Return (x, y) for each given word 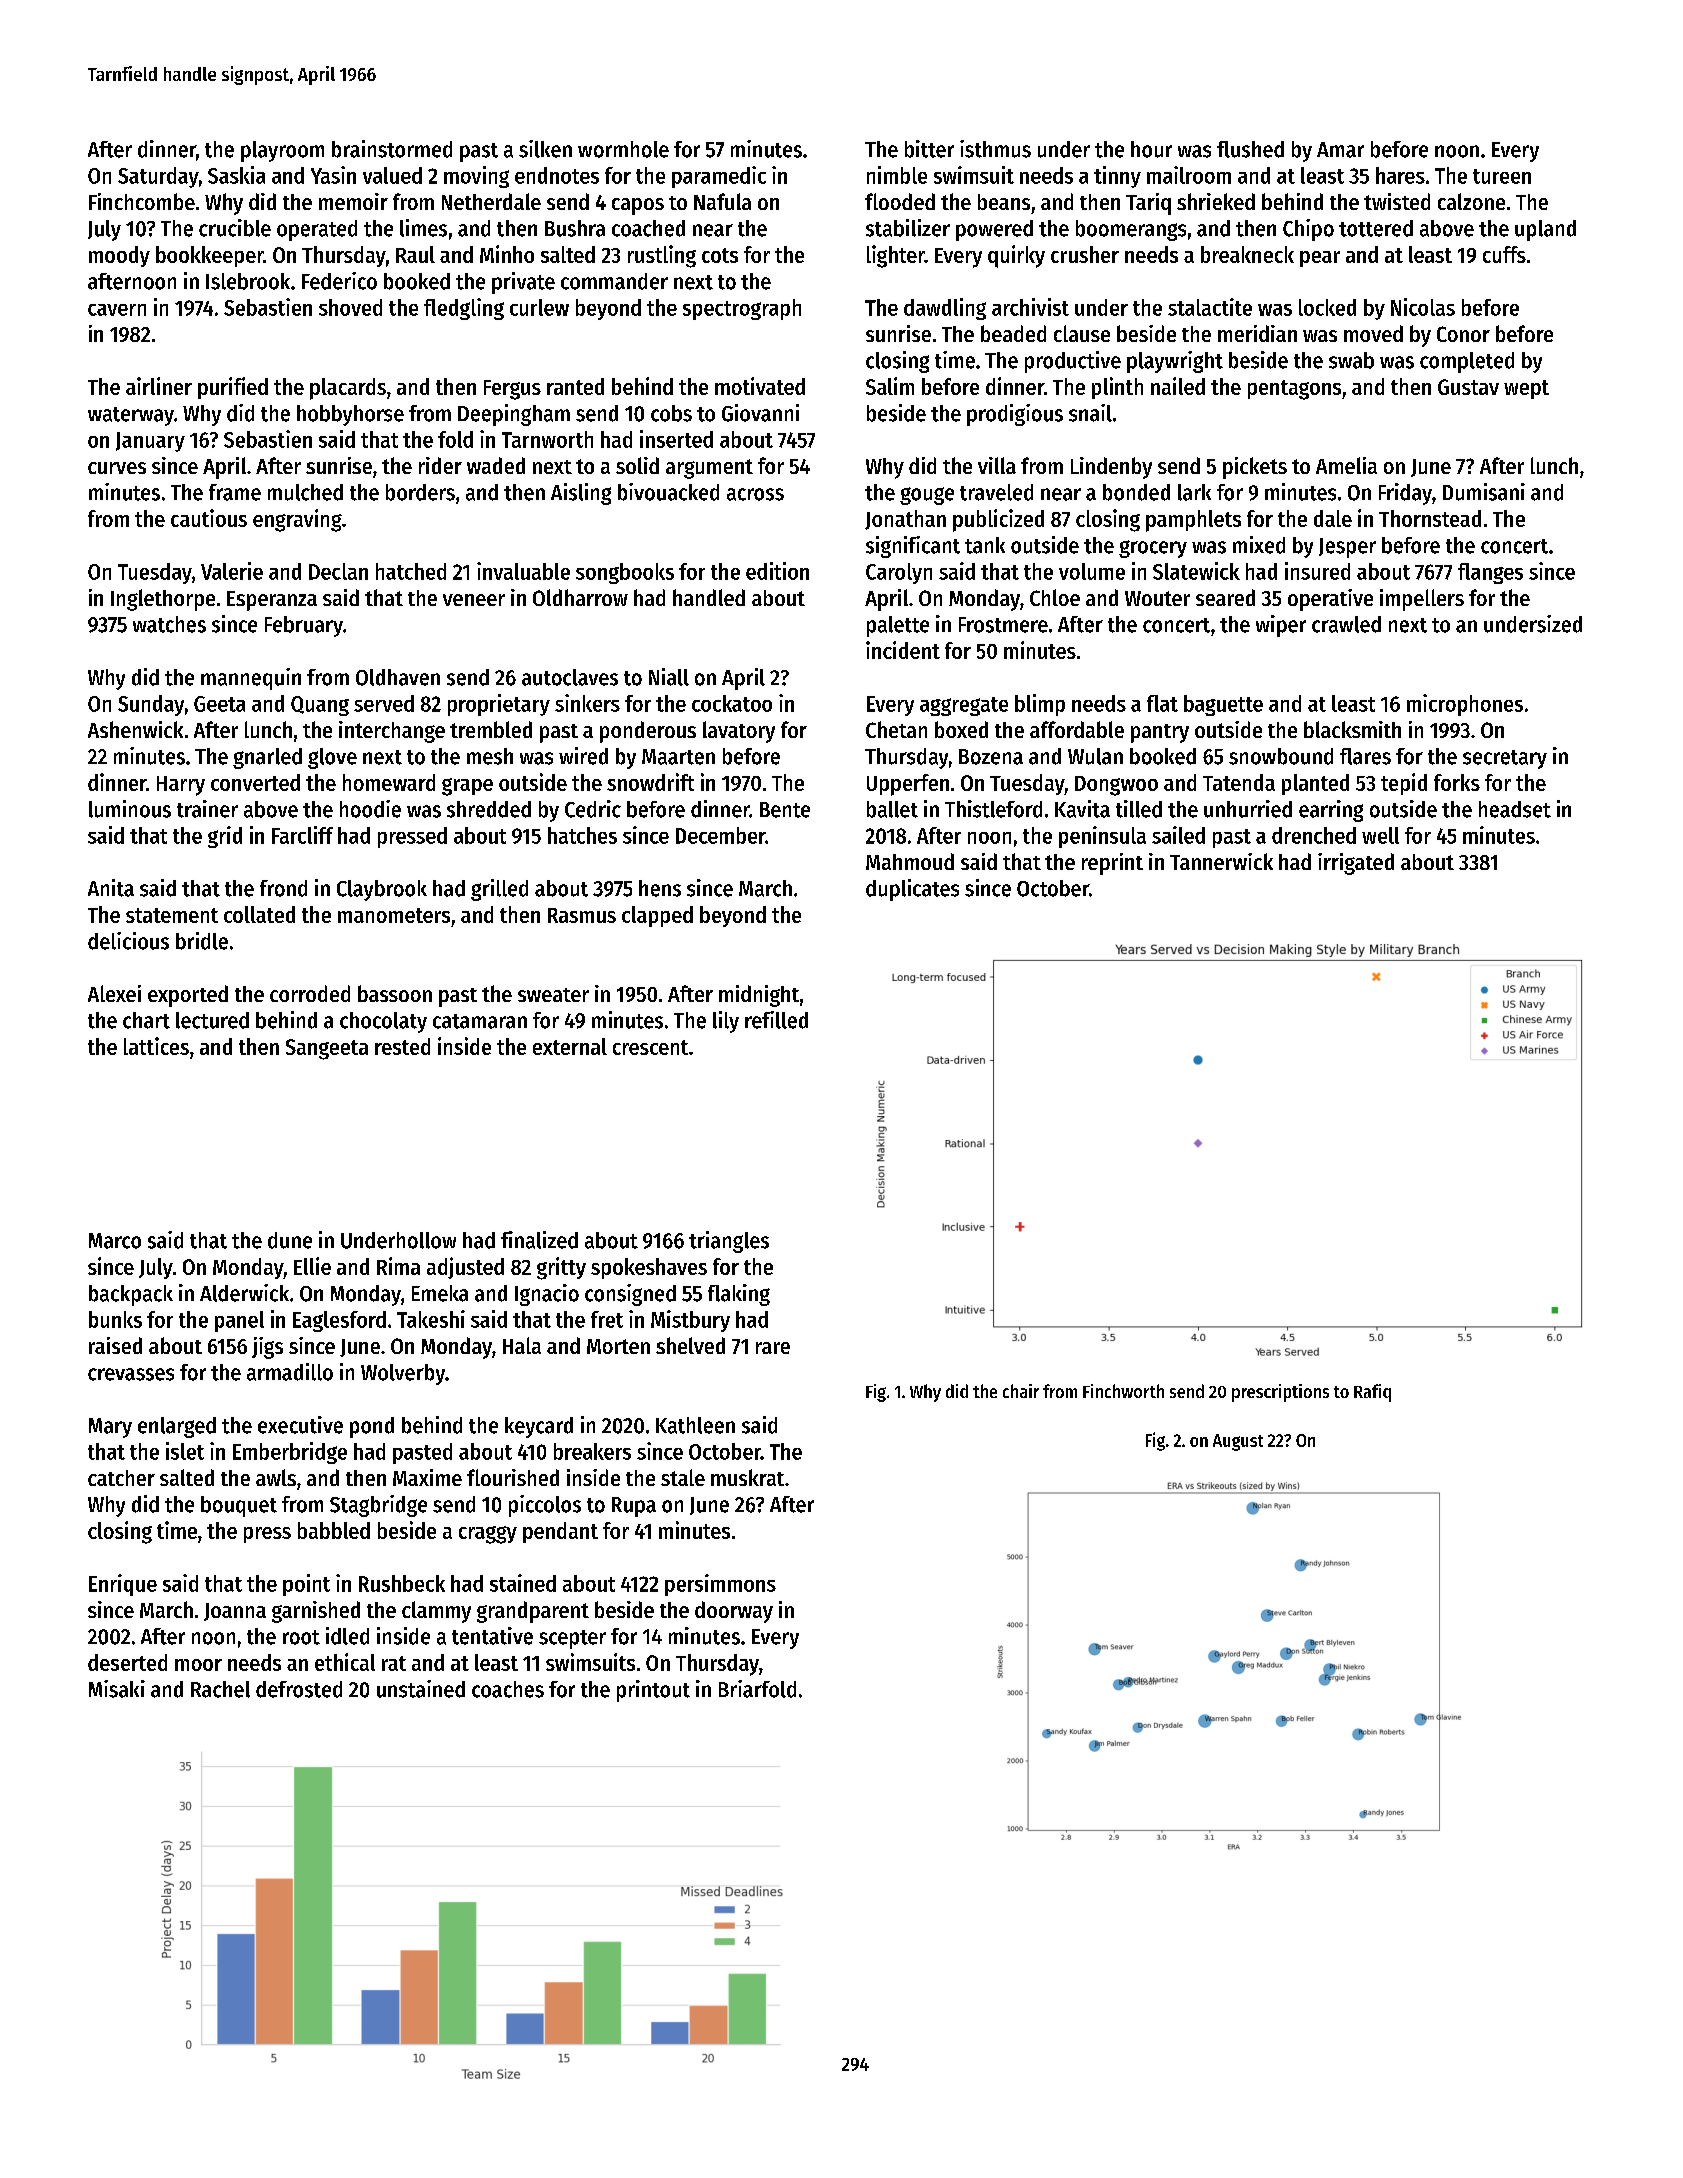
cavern (117, 310)
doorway (734, 1612)
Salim (890, 386)
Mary (110, 1428)
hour (1151, 149)
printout (653, 1691)
